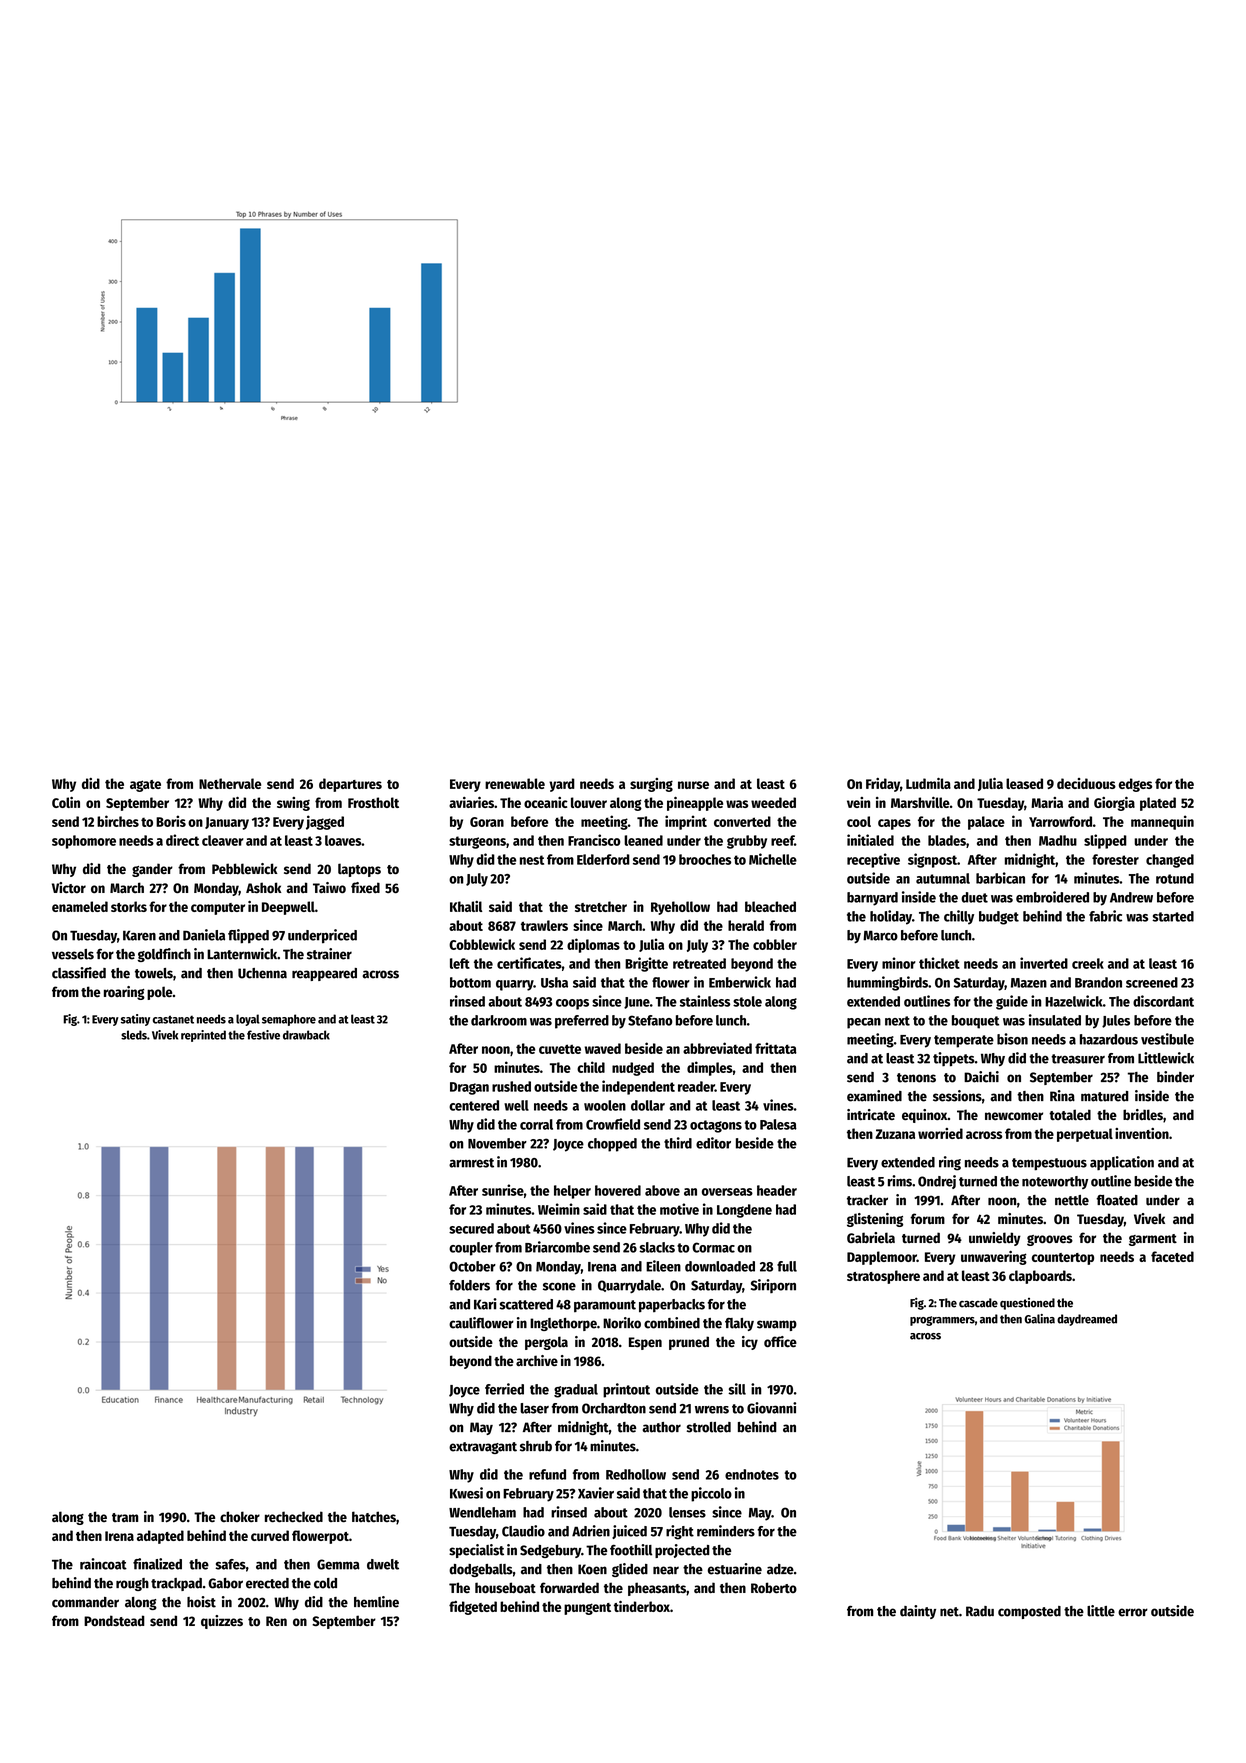  Describe the element at coordinates (471, 1163) in the page. I see `armrest` at that location.
